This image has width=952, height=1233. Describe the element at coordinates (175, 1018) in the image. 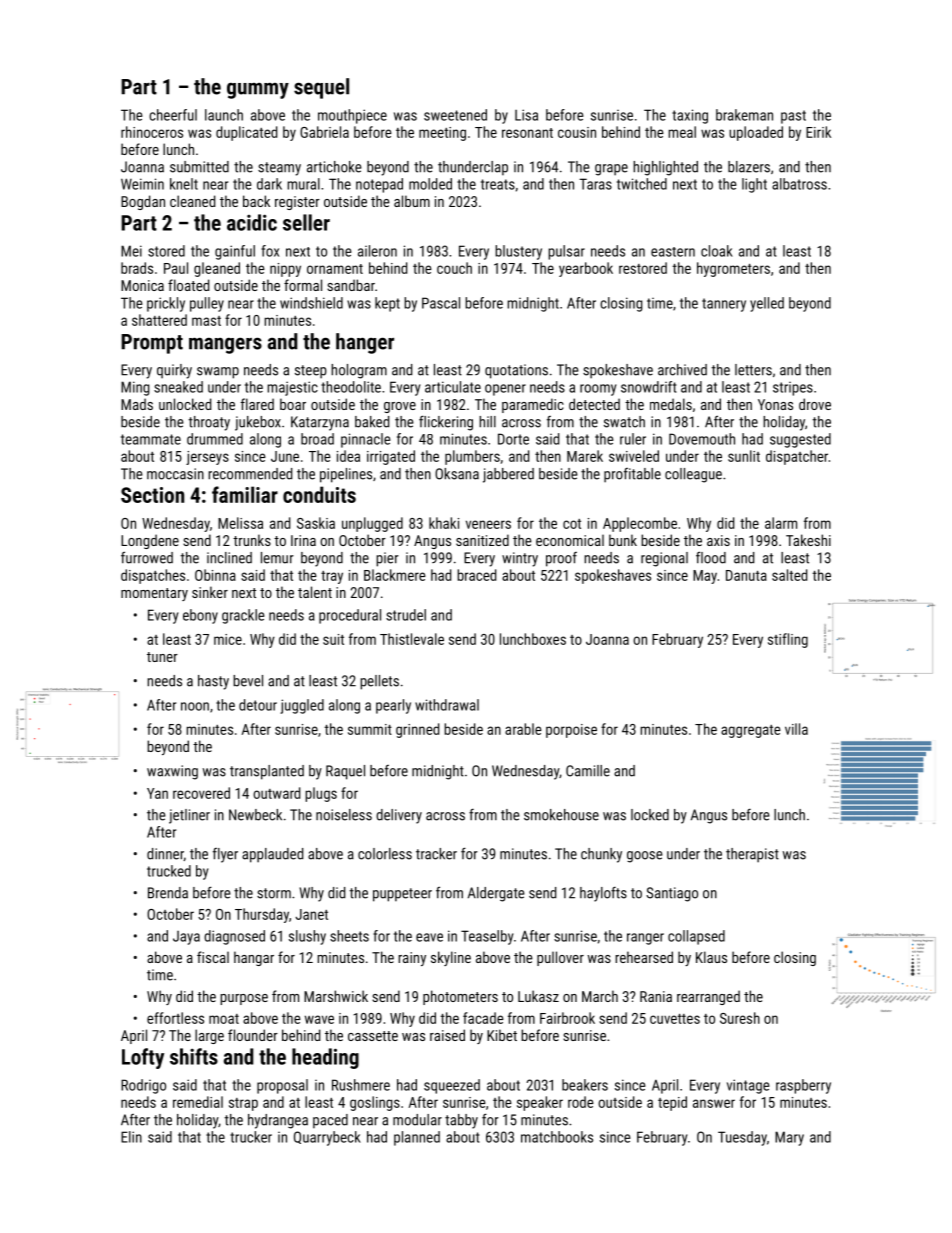

I see `effortless` at that location.
